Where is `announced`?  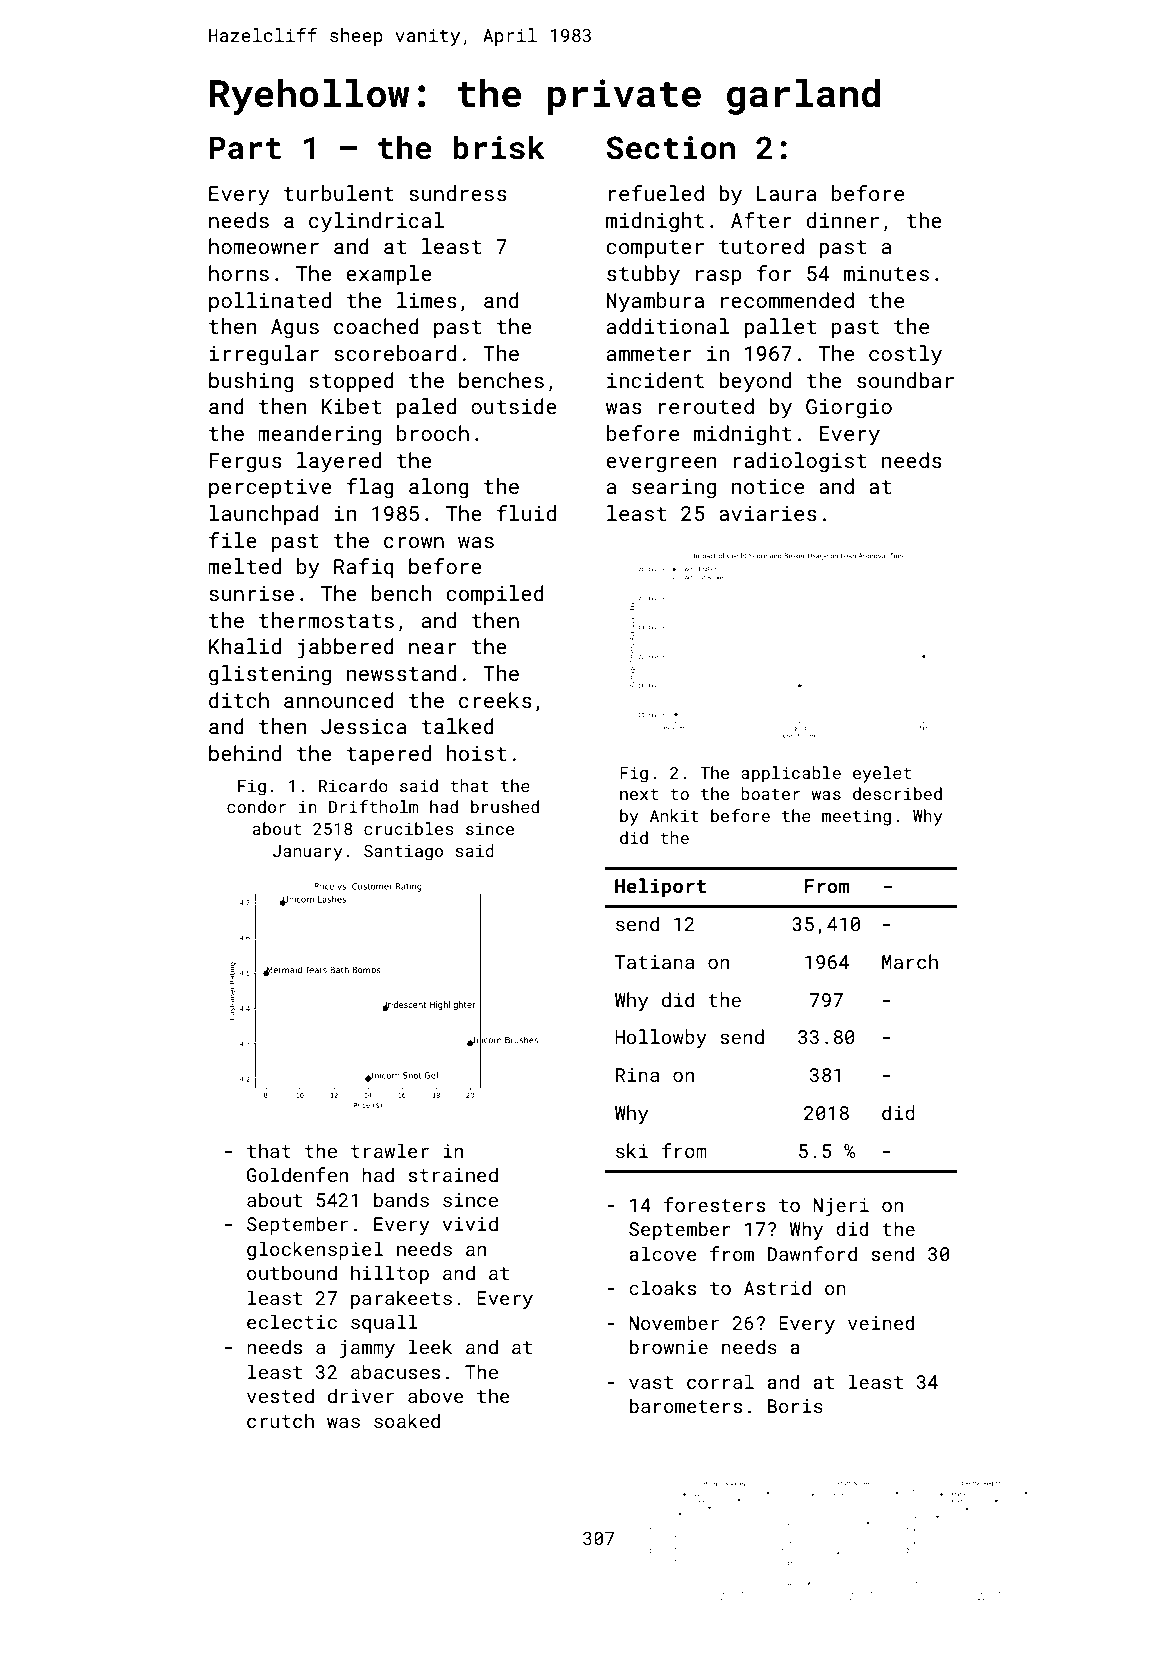
announced is located at coordinates (339, 700).
